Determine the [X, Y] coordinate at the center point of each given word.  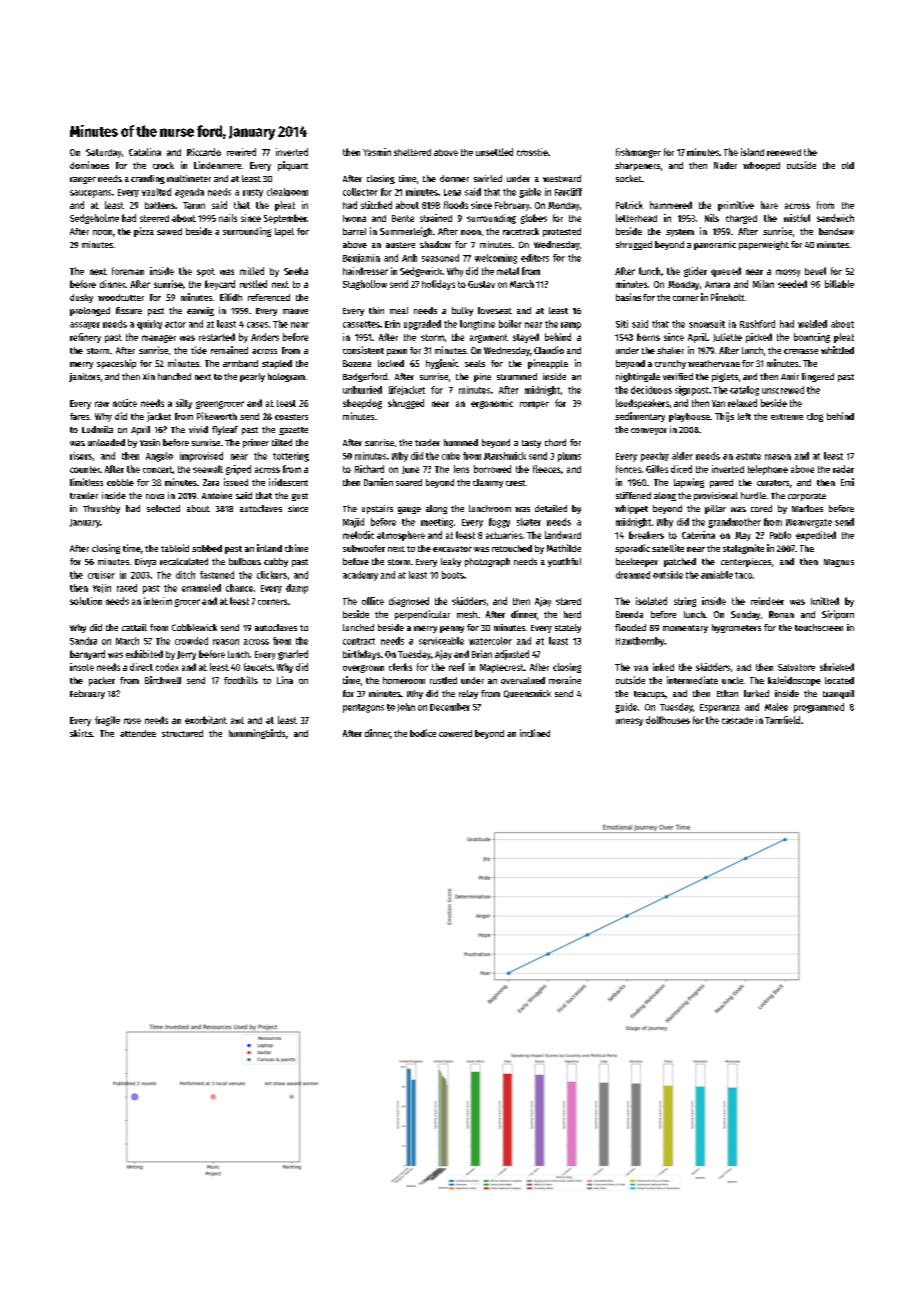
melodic [358, 535]
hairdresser [365, 271]
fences [628, 469]
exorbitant [206, 720]
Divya [145, 562]
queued [726, 272]
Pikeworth [217, 416]
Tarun [194, 205]
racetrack [521, 231]
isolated [651, 601]
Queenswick [527, 694]
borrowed [492, 469]
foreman [128, 271]
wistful [797, 218]
